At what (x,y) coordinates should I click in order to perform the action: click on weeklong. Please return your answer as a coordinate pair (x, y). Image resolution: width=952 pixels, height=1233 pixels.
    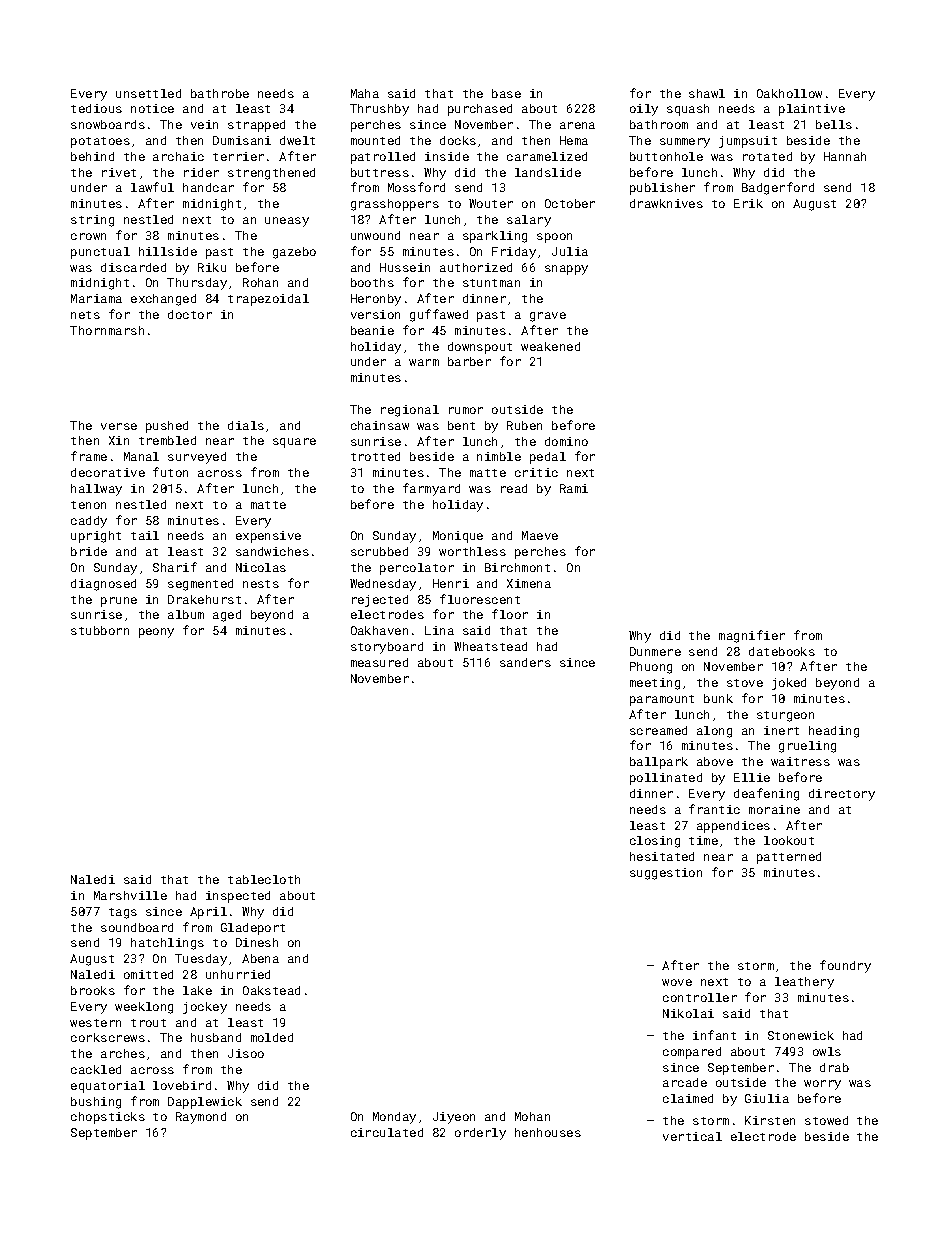
    Looking at the image, I should click on (144, 1008).
